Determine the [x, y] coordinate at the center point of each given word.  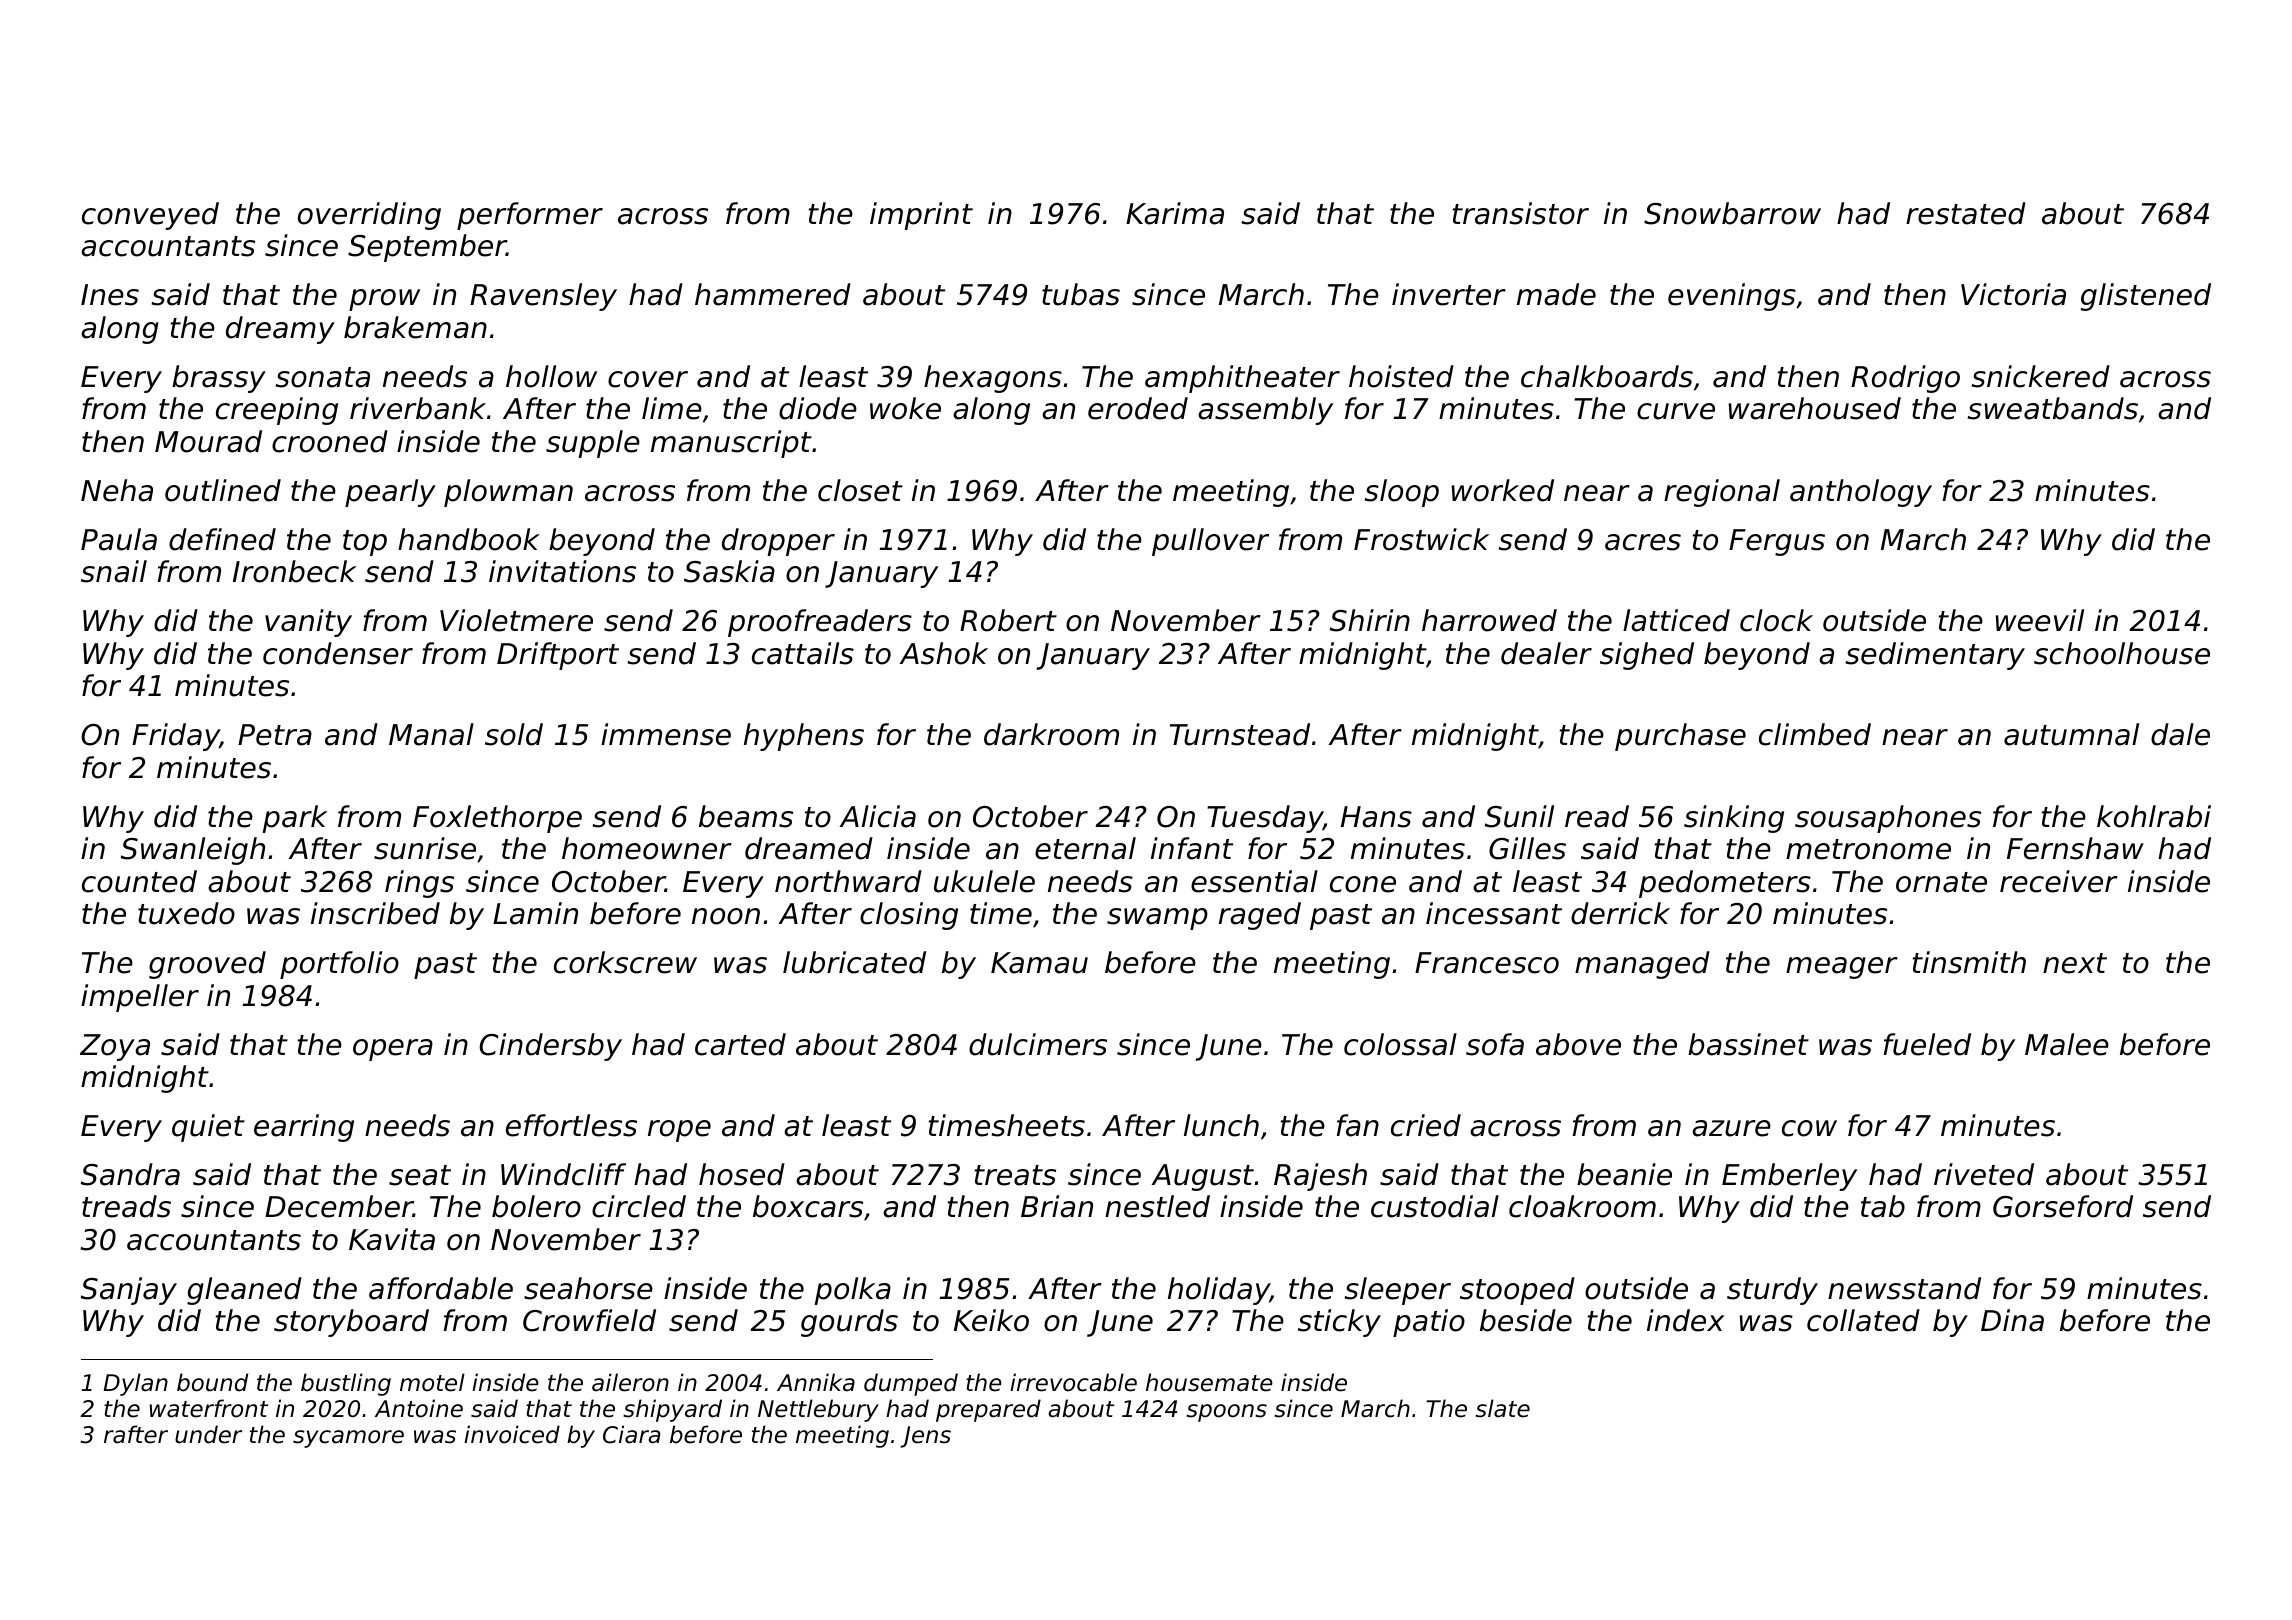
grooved [207, 965]
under [208, 1434]
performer [530, 216]
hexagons [993, 379]
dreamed [809, 848]
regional [1722, 493]
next [2075, 963]
